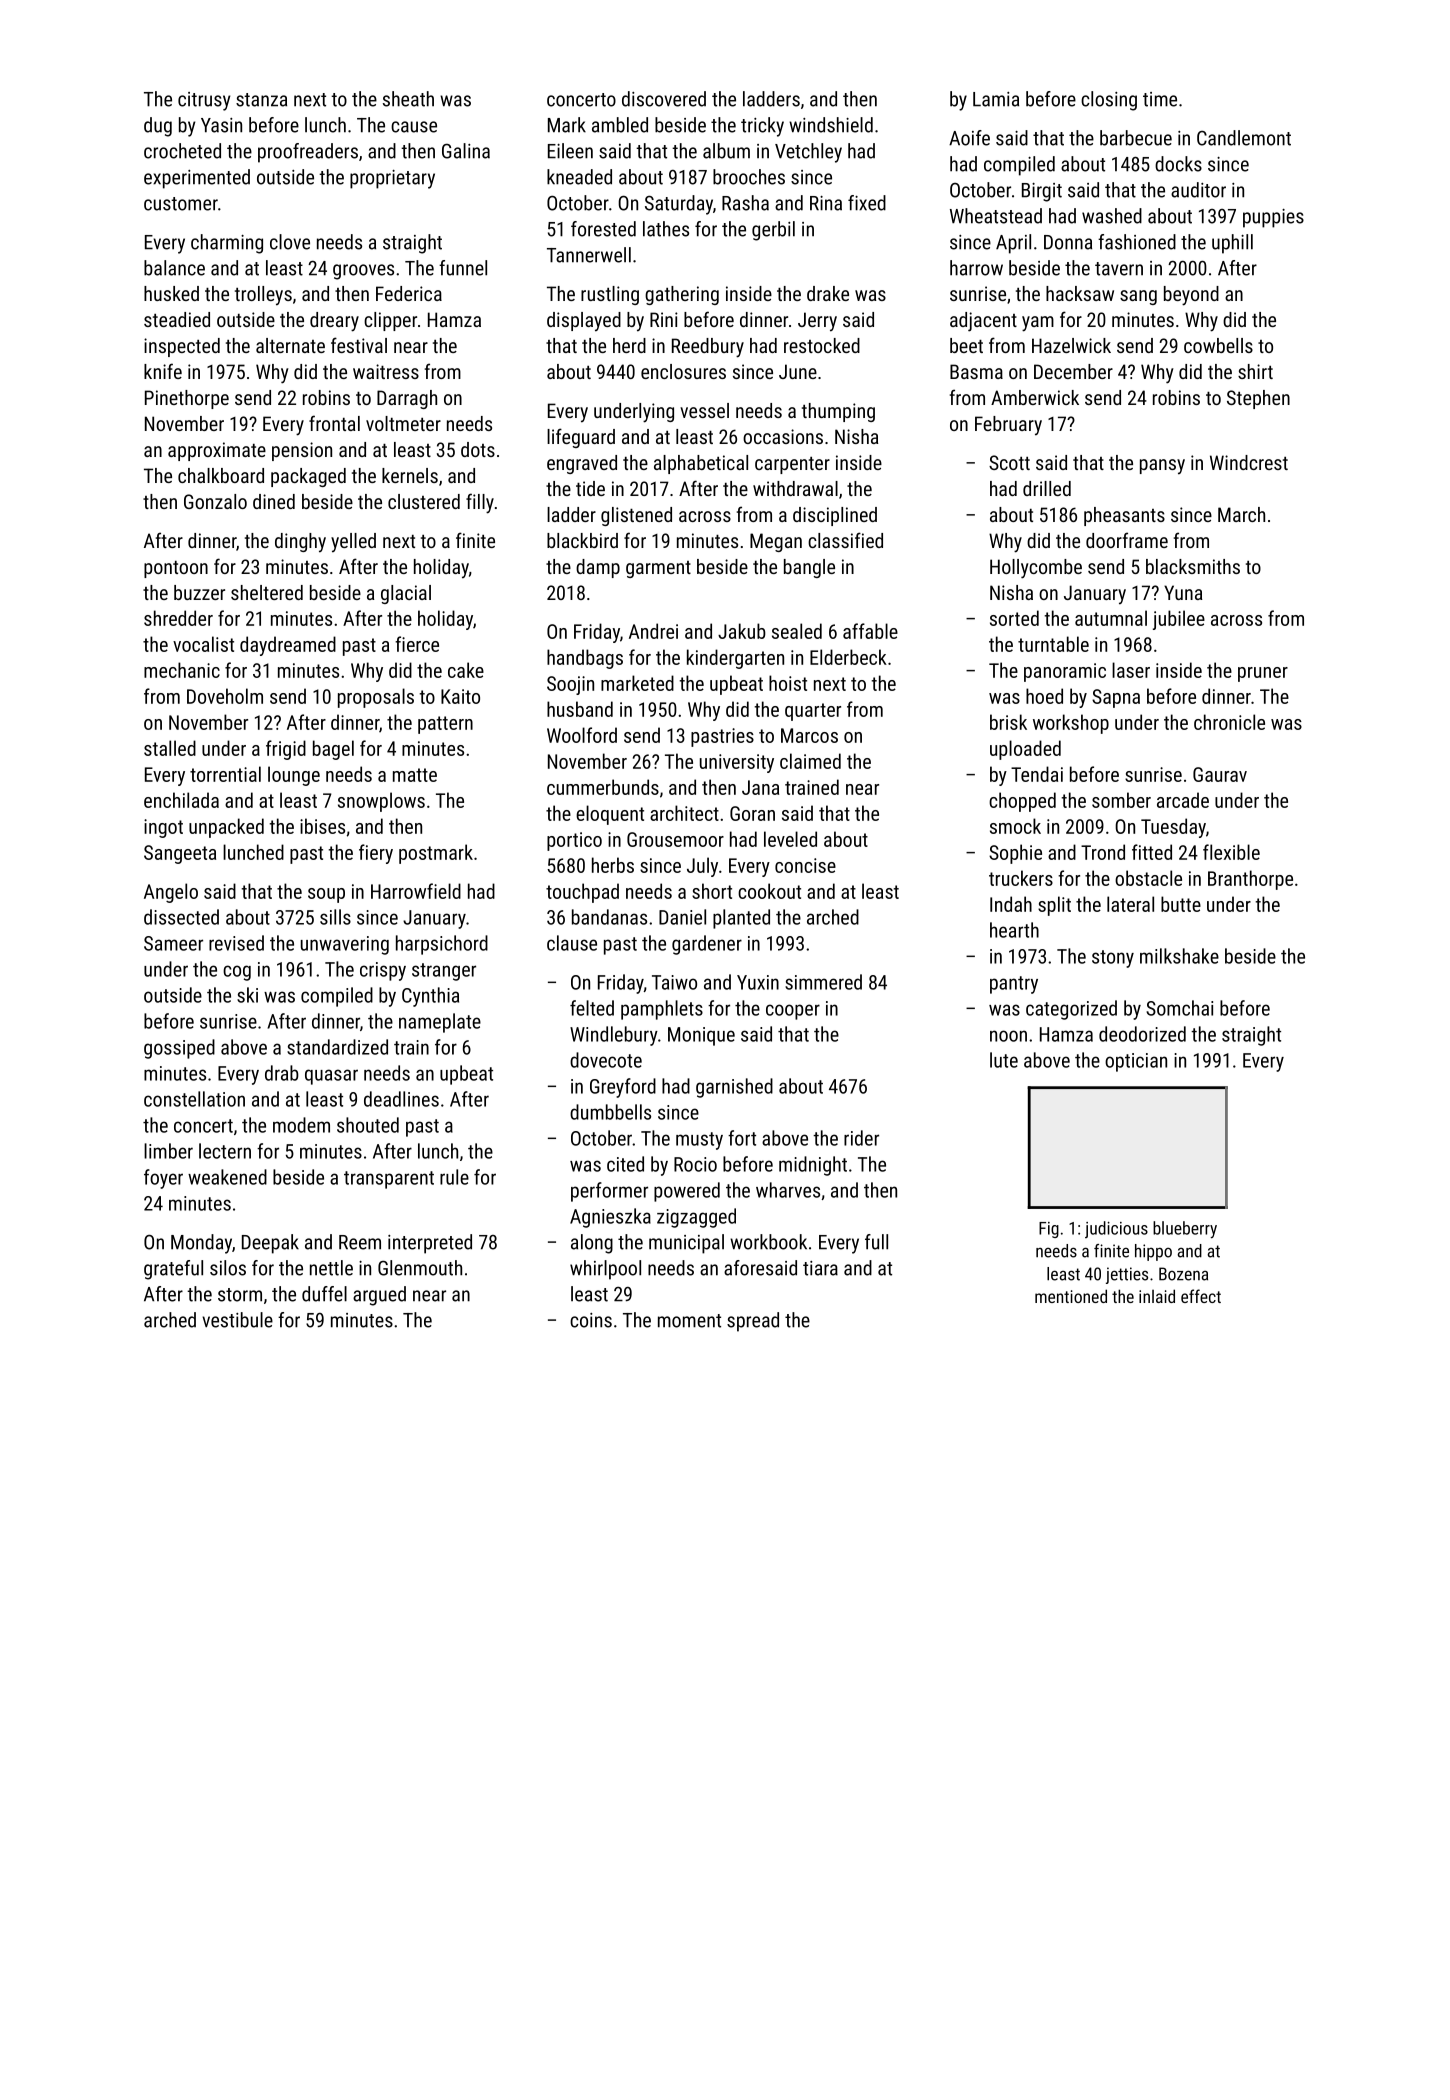  I want to click on split, so click(1054, 906).
